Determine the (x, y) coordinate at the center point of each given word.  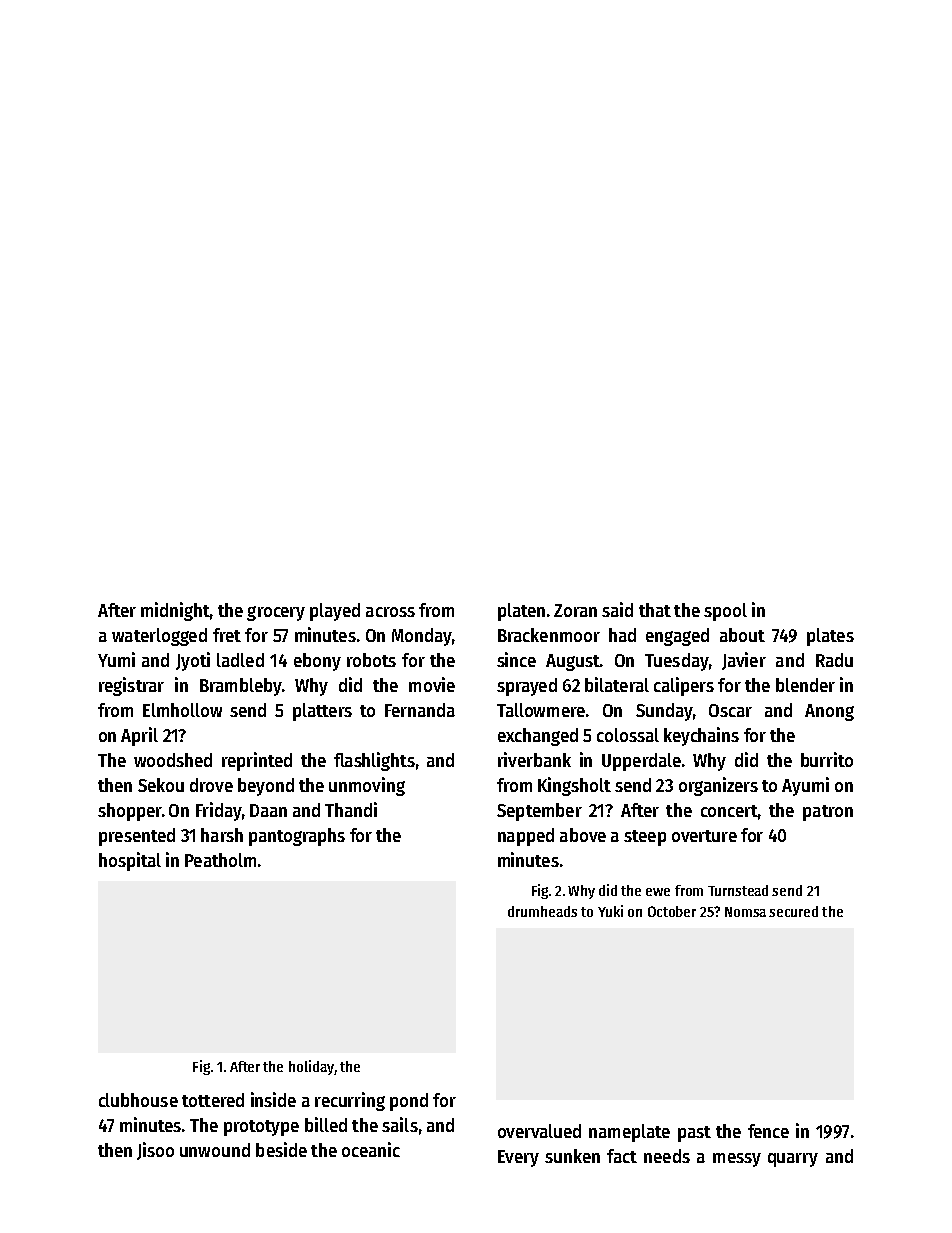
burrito (827, 759)
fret (227, 635)
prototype (261, 1128)
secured (793, 911)
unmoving (367, 786)
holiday (311, 1067)
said (617, 609)
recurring (350, 1101)
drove (211, 785)
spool (725, 612)
